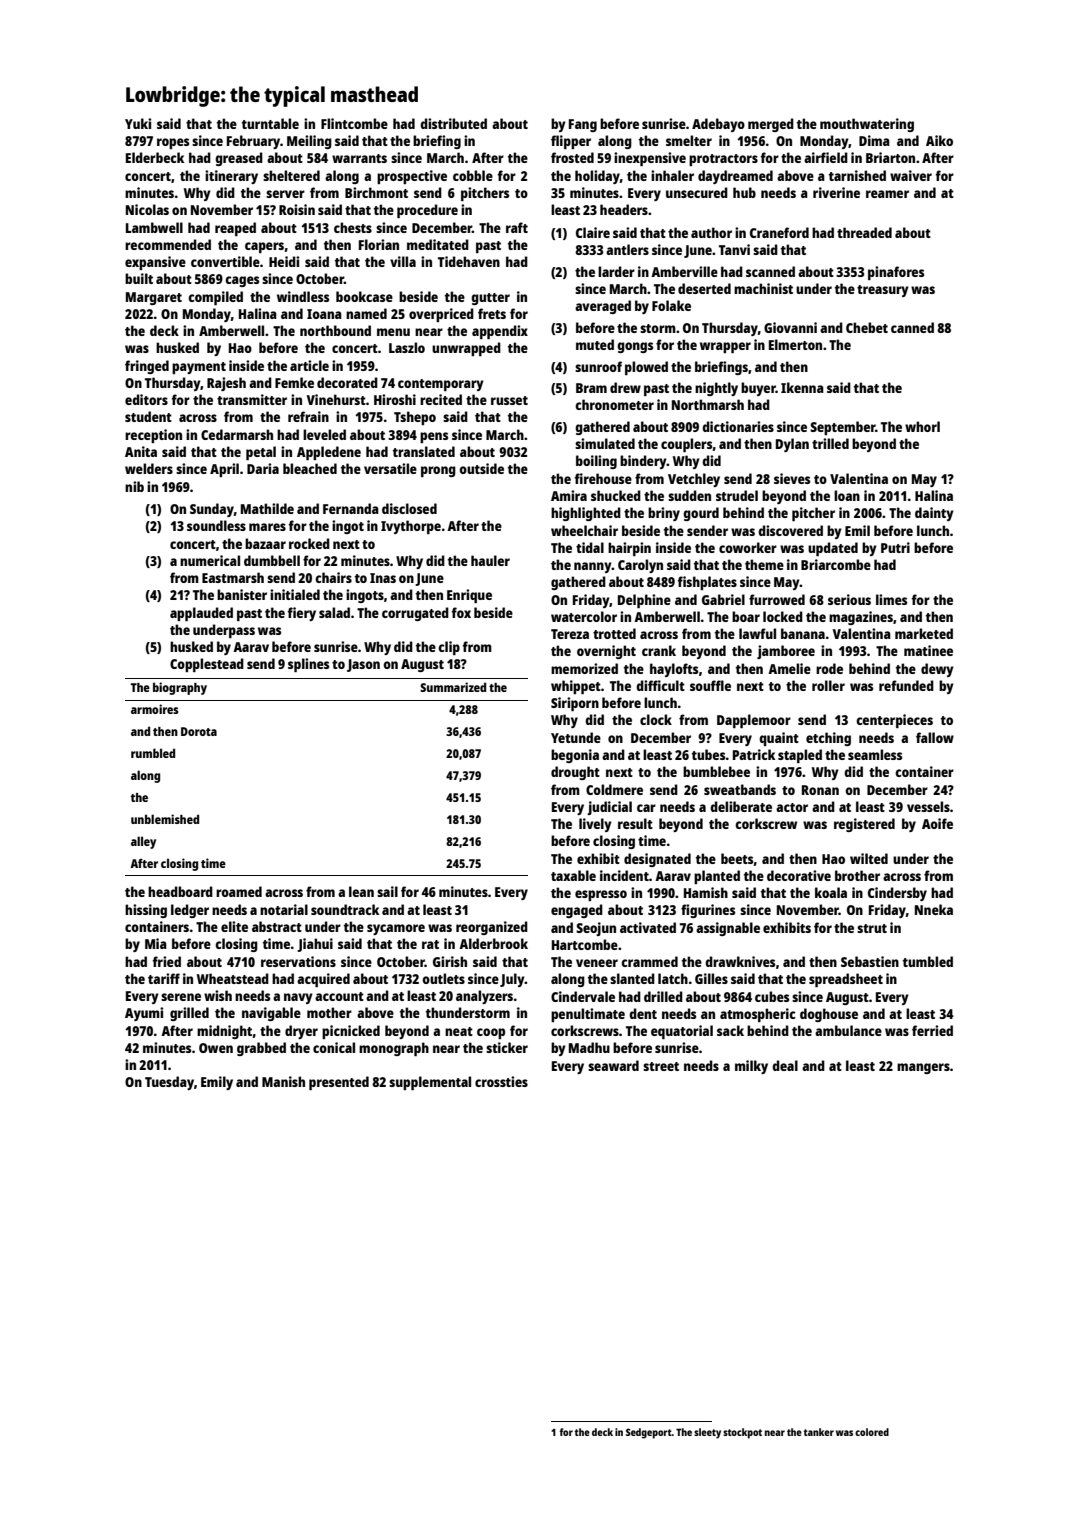  What do you see at coordinates (572, 157) in the screenshot?
I see `frosted` at bounding box center [572, 157].
